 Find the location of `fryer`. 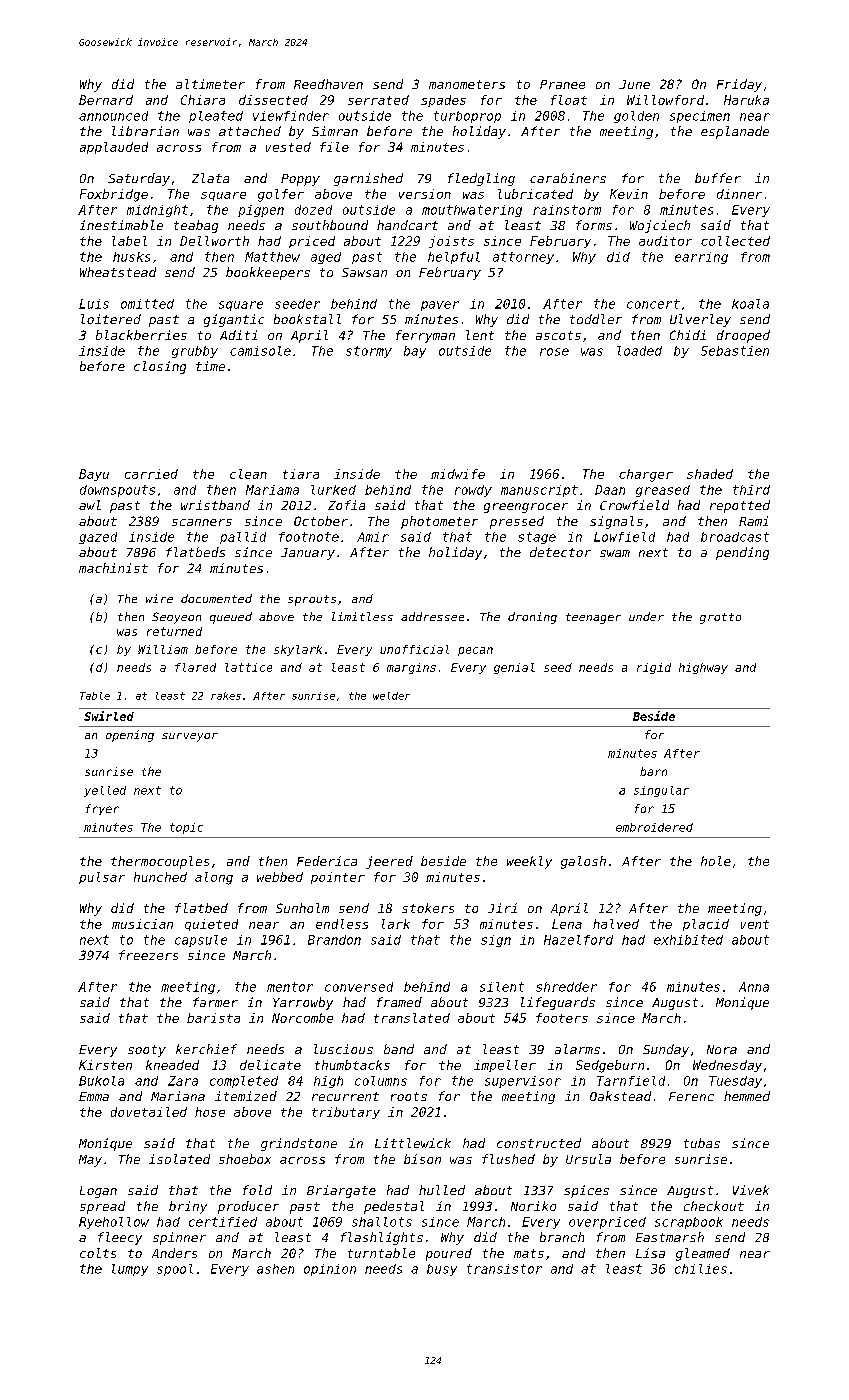

fryer is located at coordinates (102, 809).
